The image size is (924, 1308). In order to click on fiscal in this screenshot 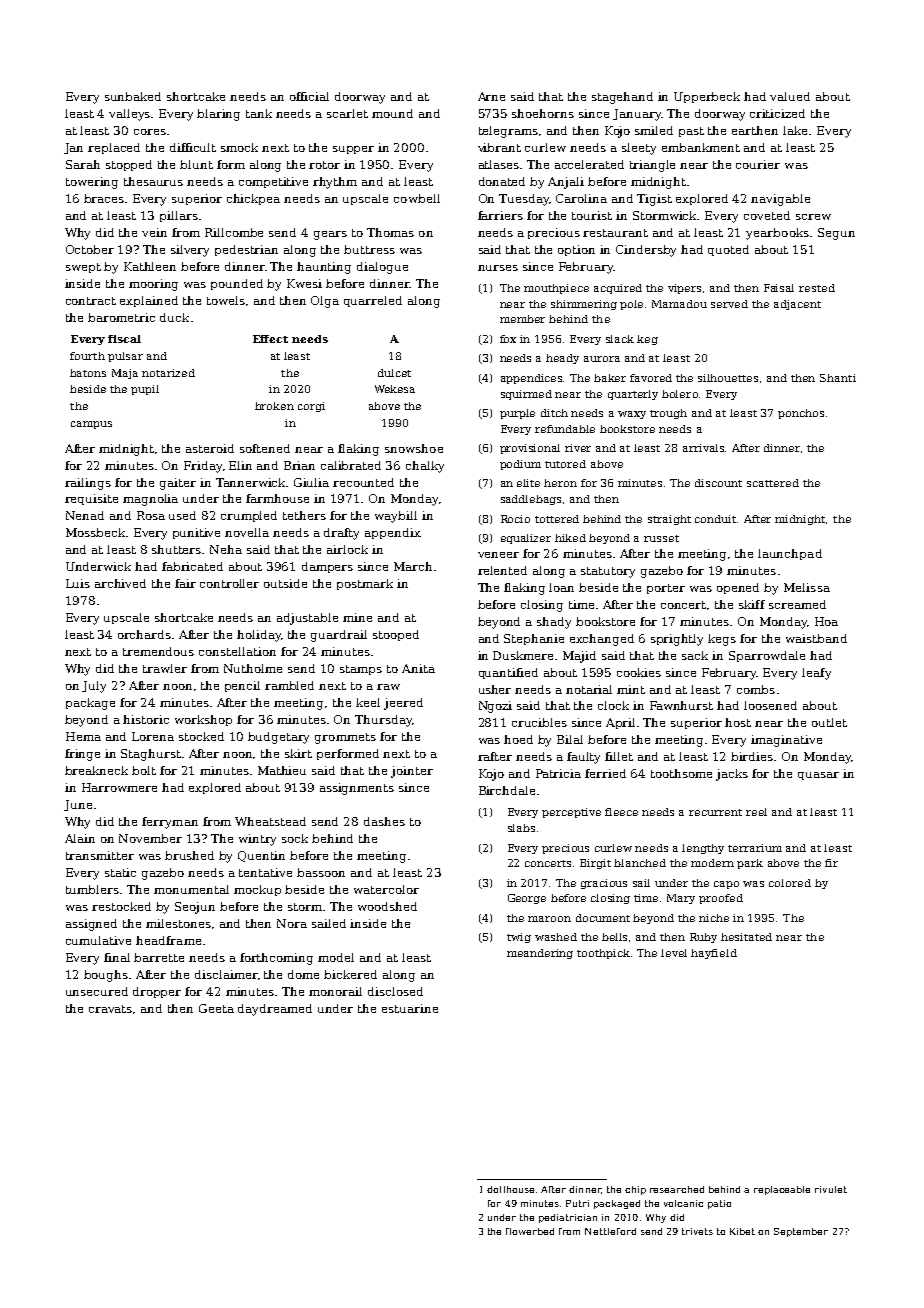, I will do `click(124, 339)`.
